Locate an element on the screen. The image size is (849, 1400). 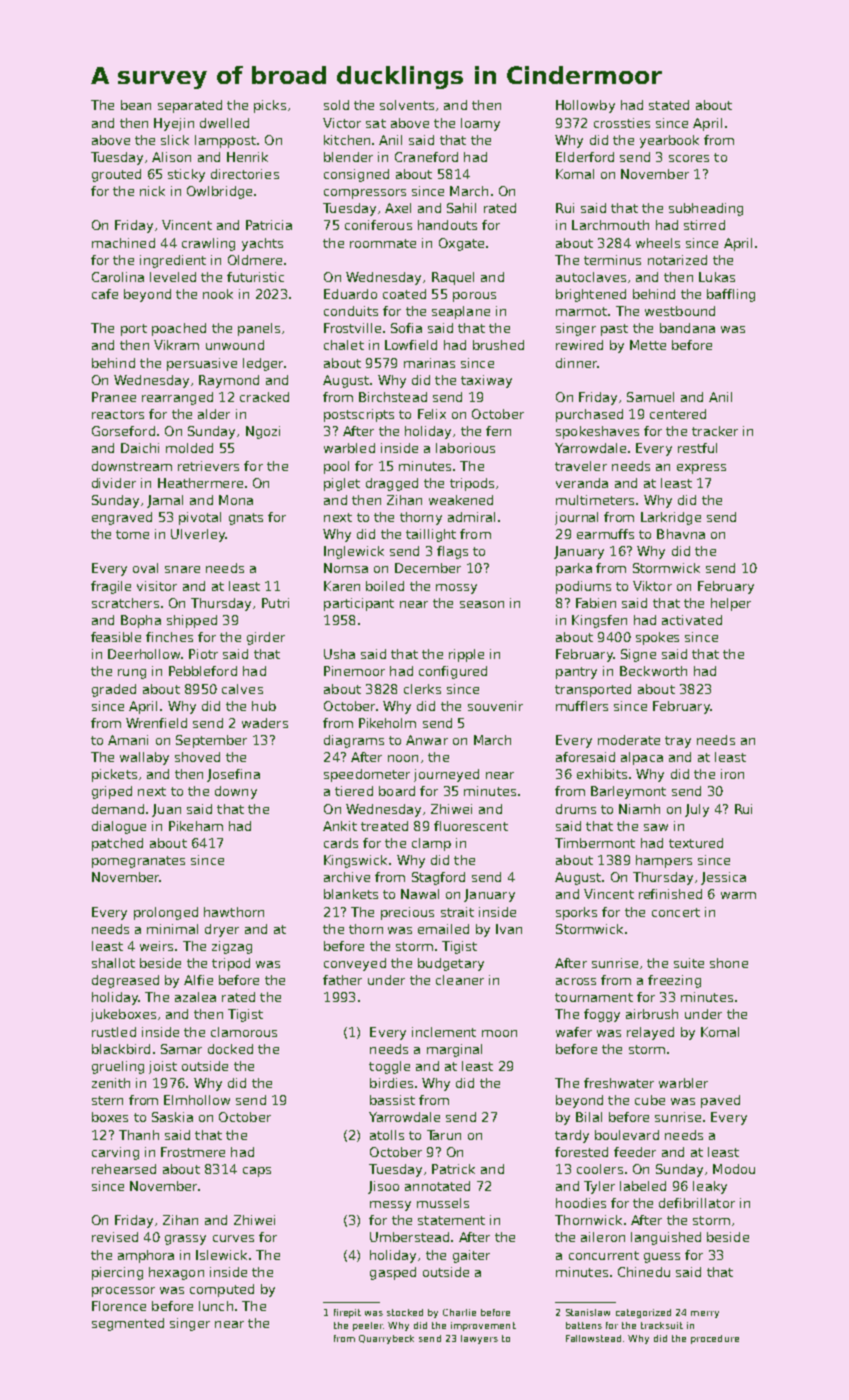
rearranged is located at coordinates (177, 398).
